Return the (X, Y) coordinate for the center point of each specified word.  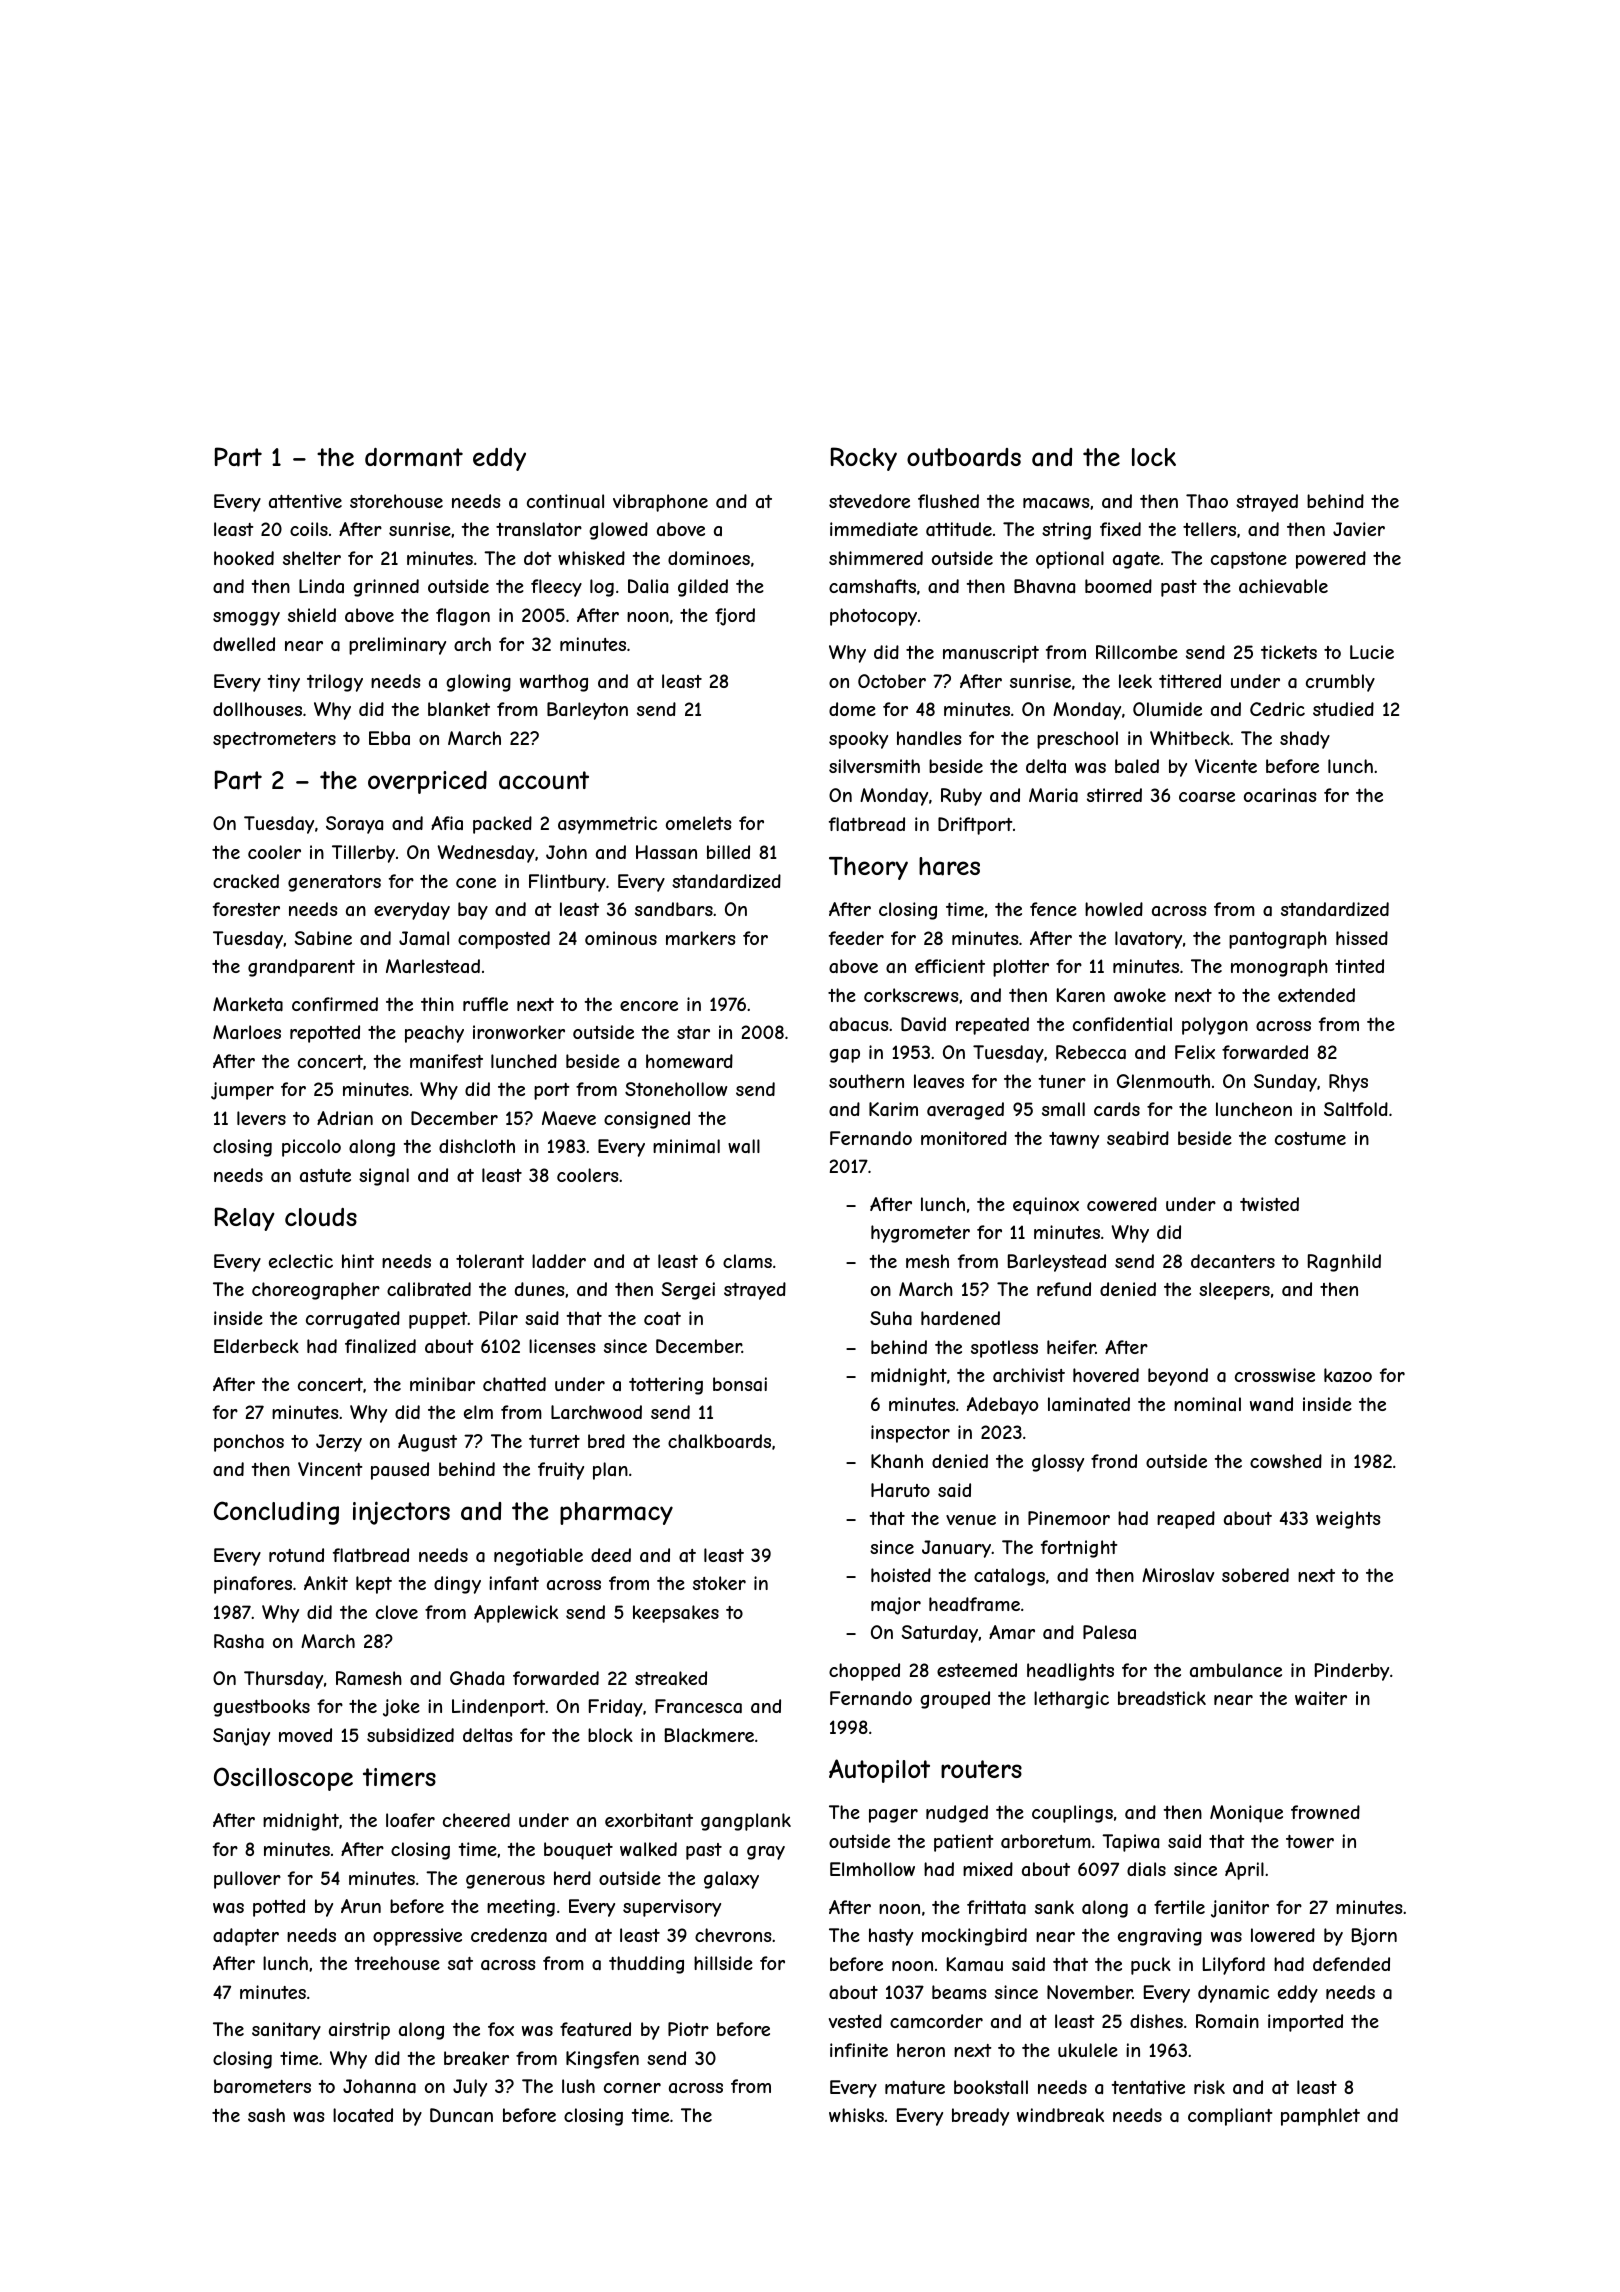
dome (852, 709)
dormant (414, 457)
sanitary (286, 2031)
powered (1331, 560)
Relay (245, 1219)
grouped (955, 1700)
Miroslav (1178, 1575)
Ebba (389, 738)
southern (866, 1081)
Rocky (864, 459)
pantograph (1278, 940)
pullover (247, 1880)
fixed (1120, 529)
